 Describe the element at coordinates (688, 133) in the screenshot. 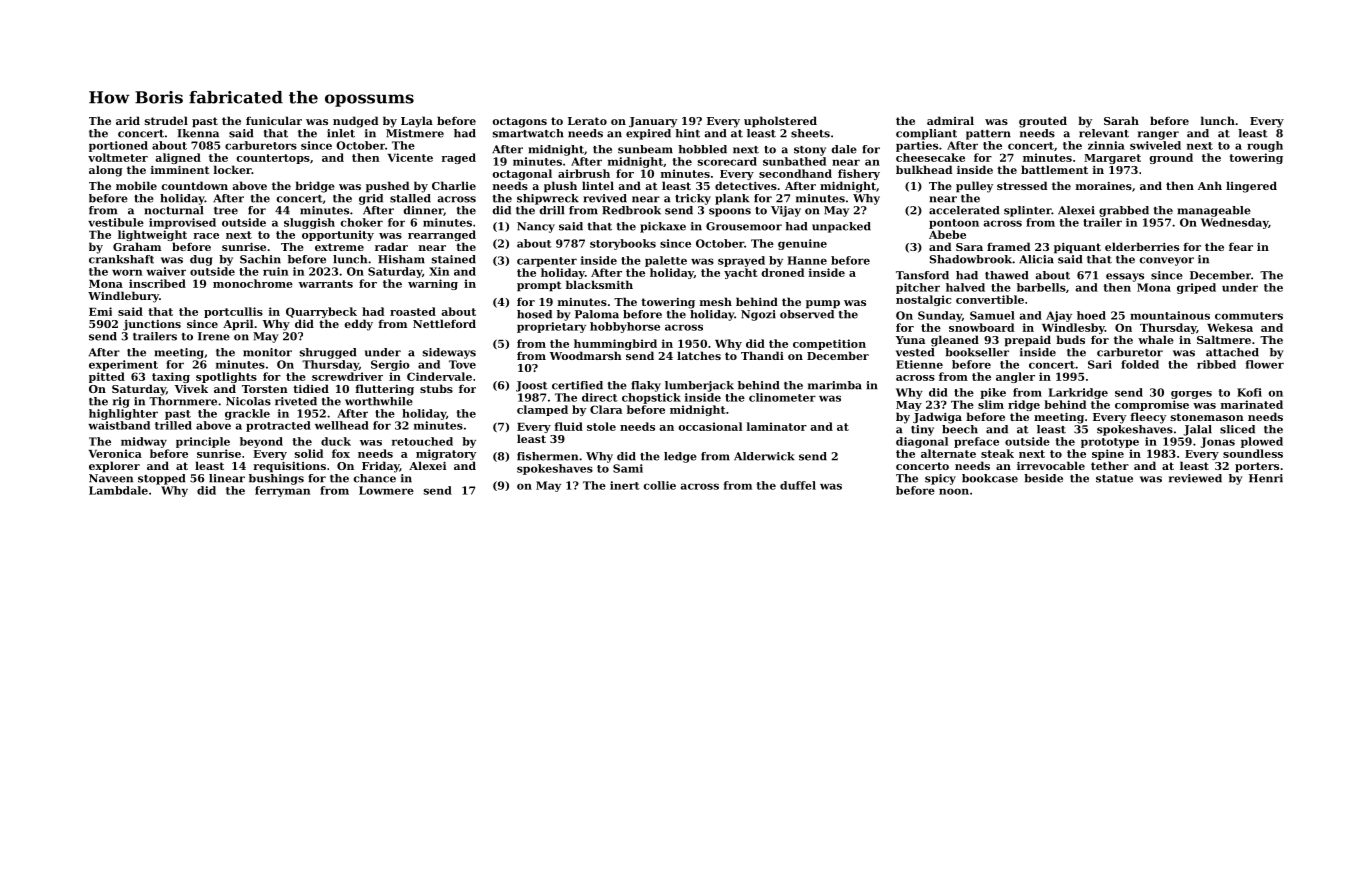

I see `hint` at that location.
